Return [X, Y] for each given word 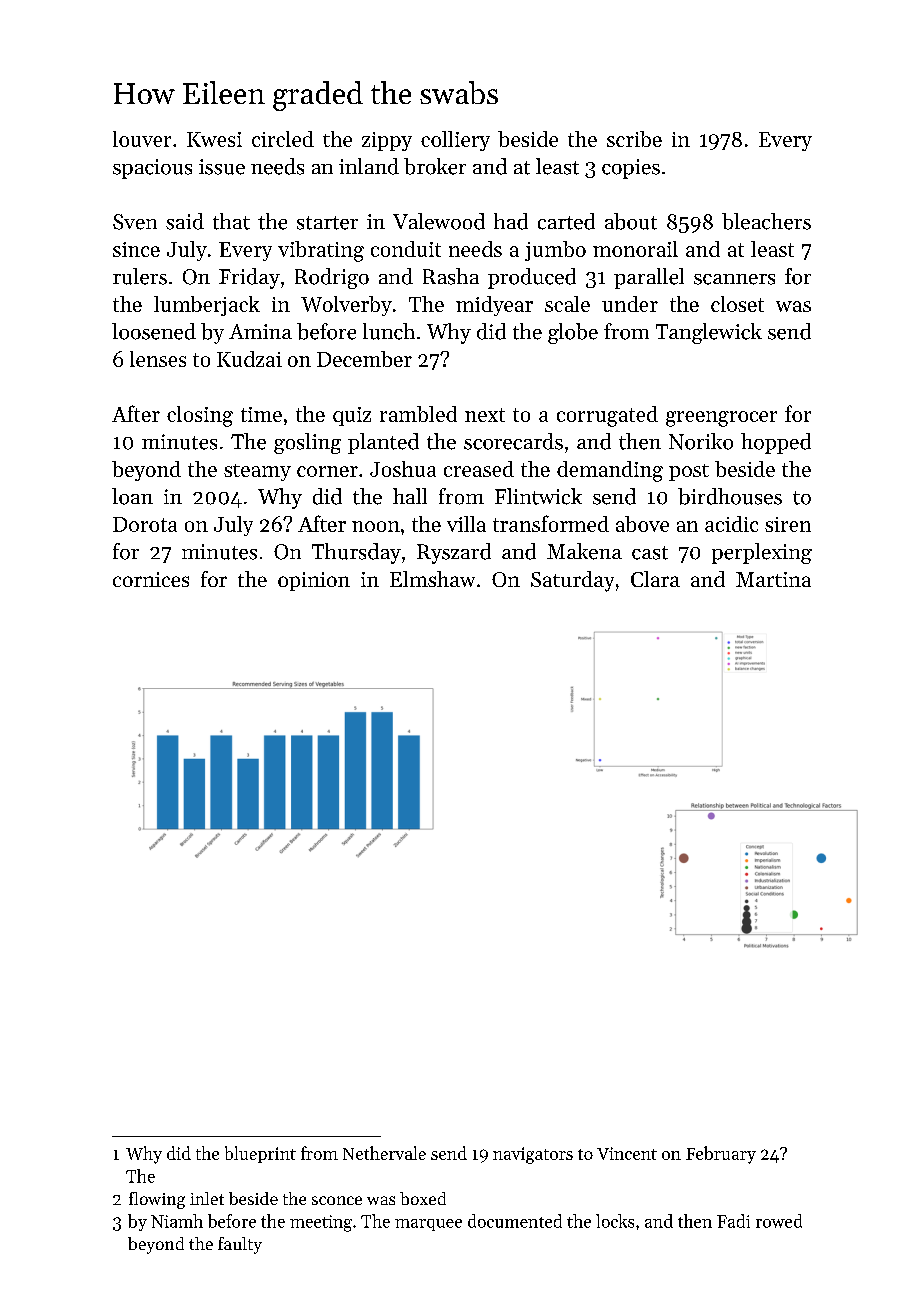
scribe [634, 139]
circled [283, 139]
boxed [423, 1198]
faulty [240, 1245]
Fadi [733, 1221]
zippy [387, 141]
